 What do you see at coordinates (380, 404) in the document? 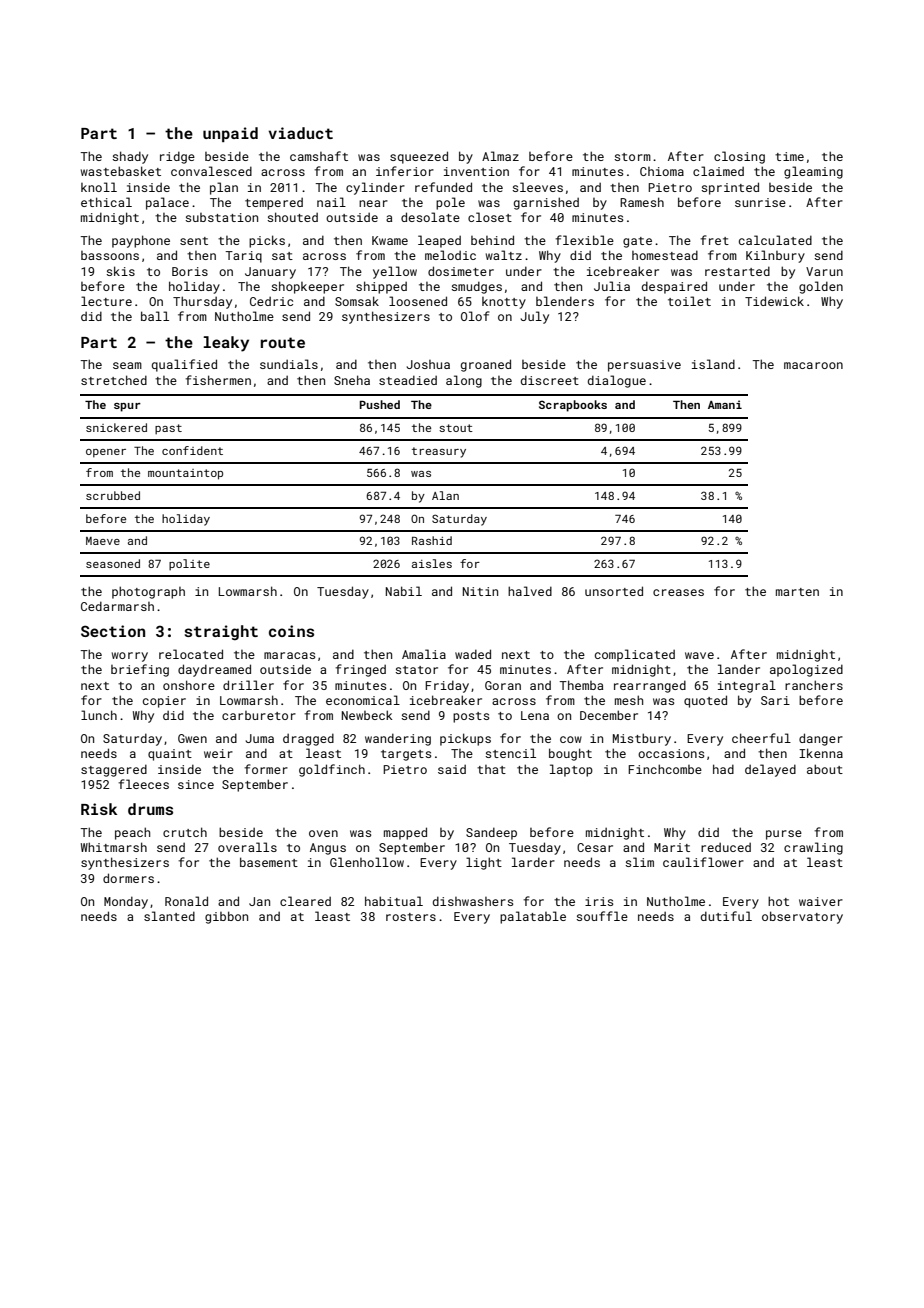
I see `Pushed` at bounding box center [380, 404].
